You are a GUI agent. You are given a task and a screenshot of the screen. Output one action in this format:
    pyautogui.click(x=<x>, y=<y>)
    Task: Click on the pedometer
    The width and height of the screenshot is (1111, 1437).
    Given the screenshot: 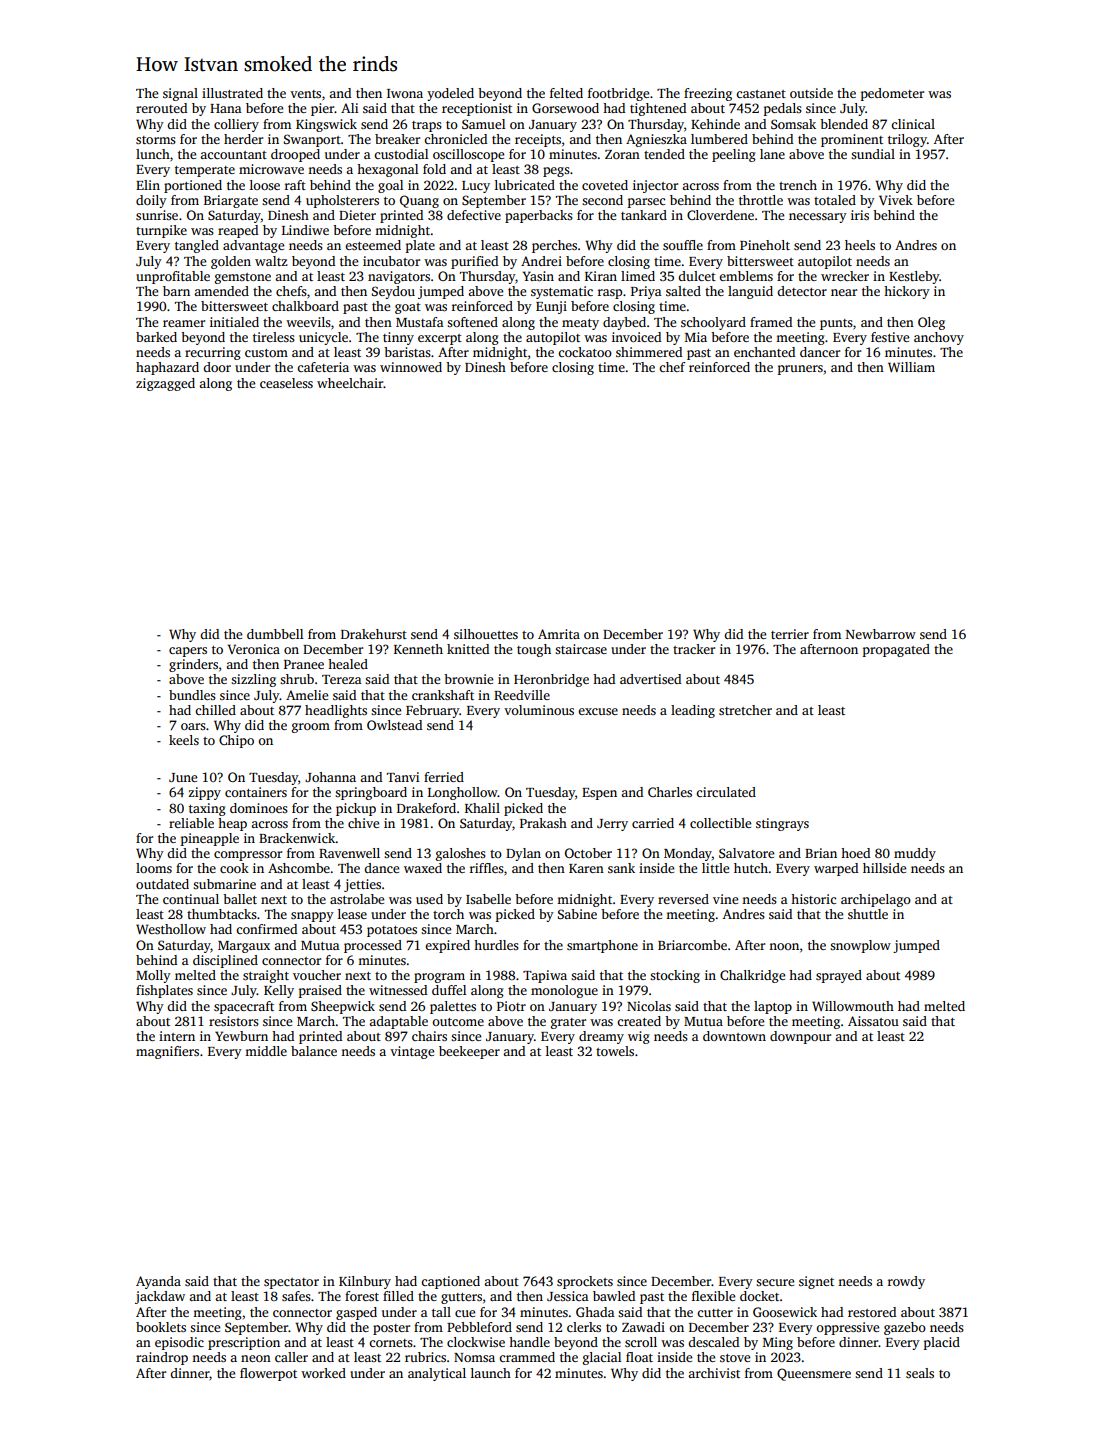 What is the action you would take?
    pyautogui.click(x=892, y=94)
